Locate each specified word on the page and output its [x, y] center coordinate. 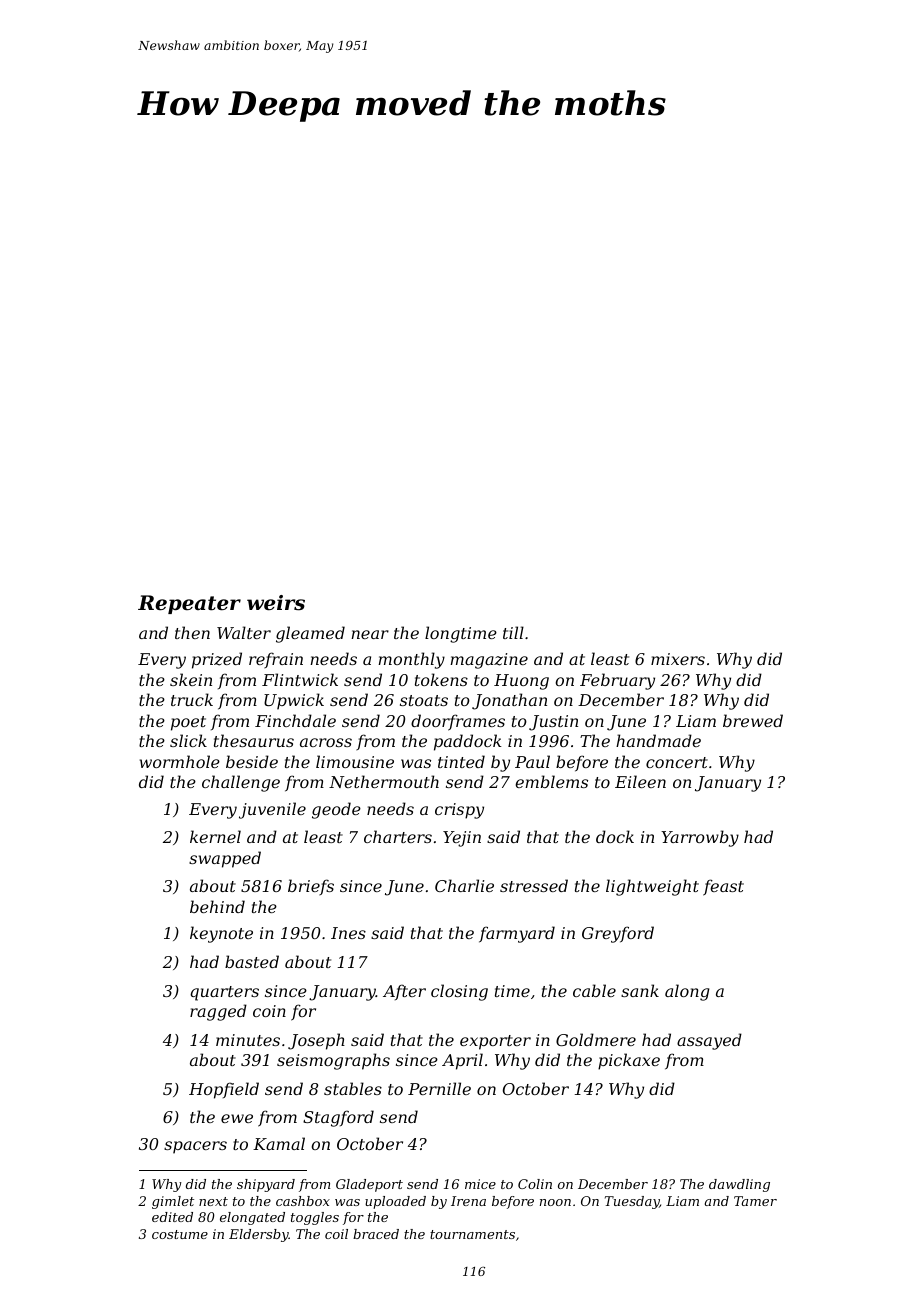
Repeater [189, 604]
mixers [678, 659]
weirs [276, 603]
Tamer [755, 1201]
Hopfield [224, 1090]
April [462, 1061]
